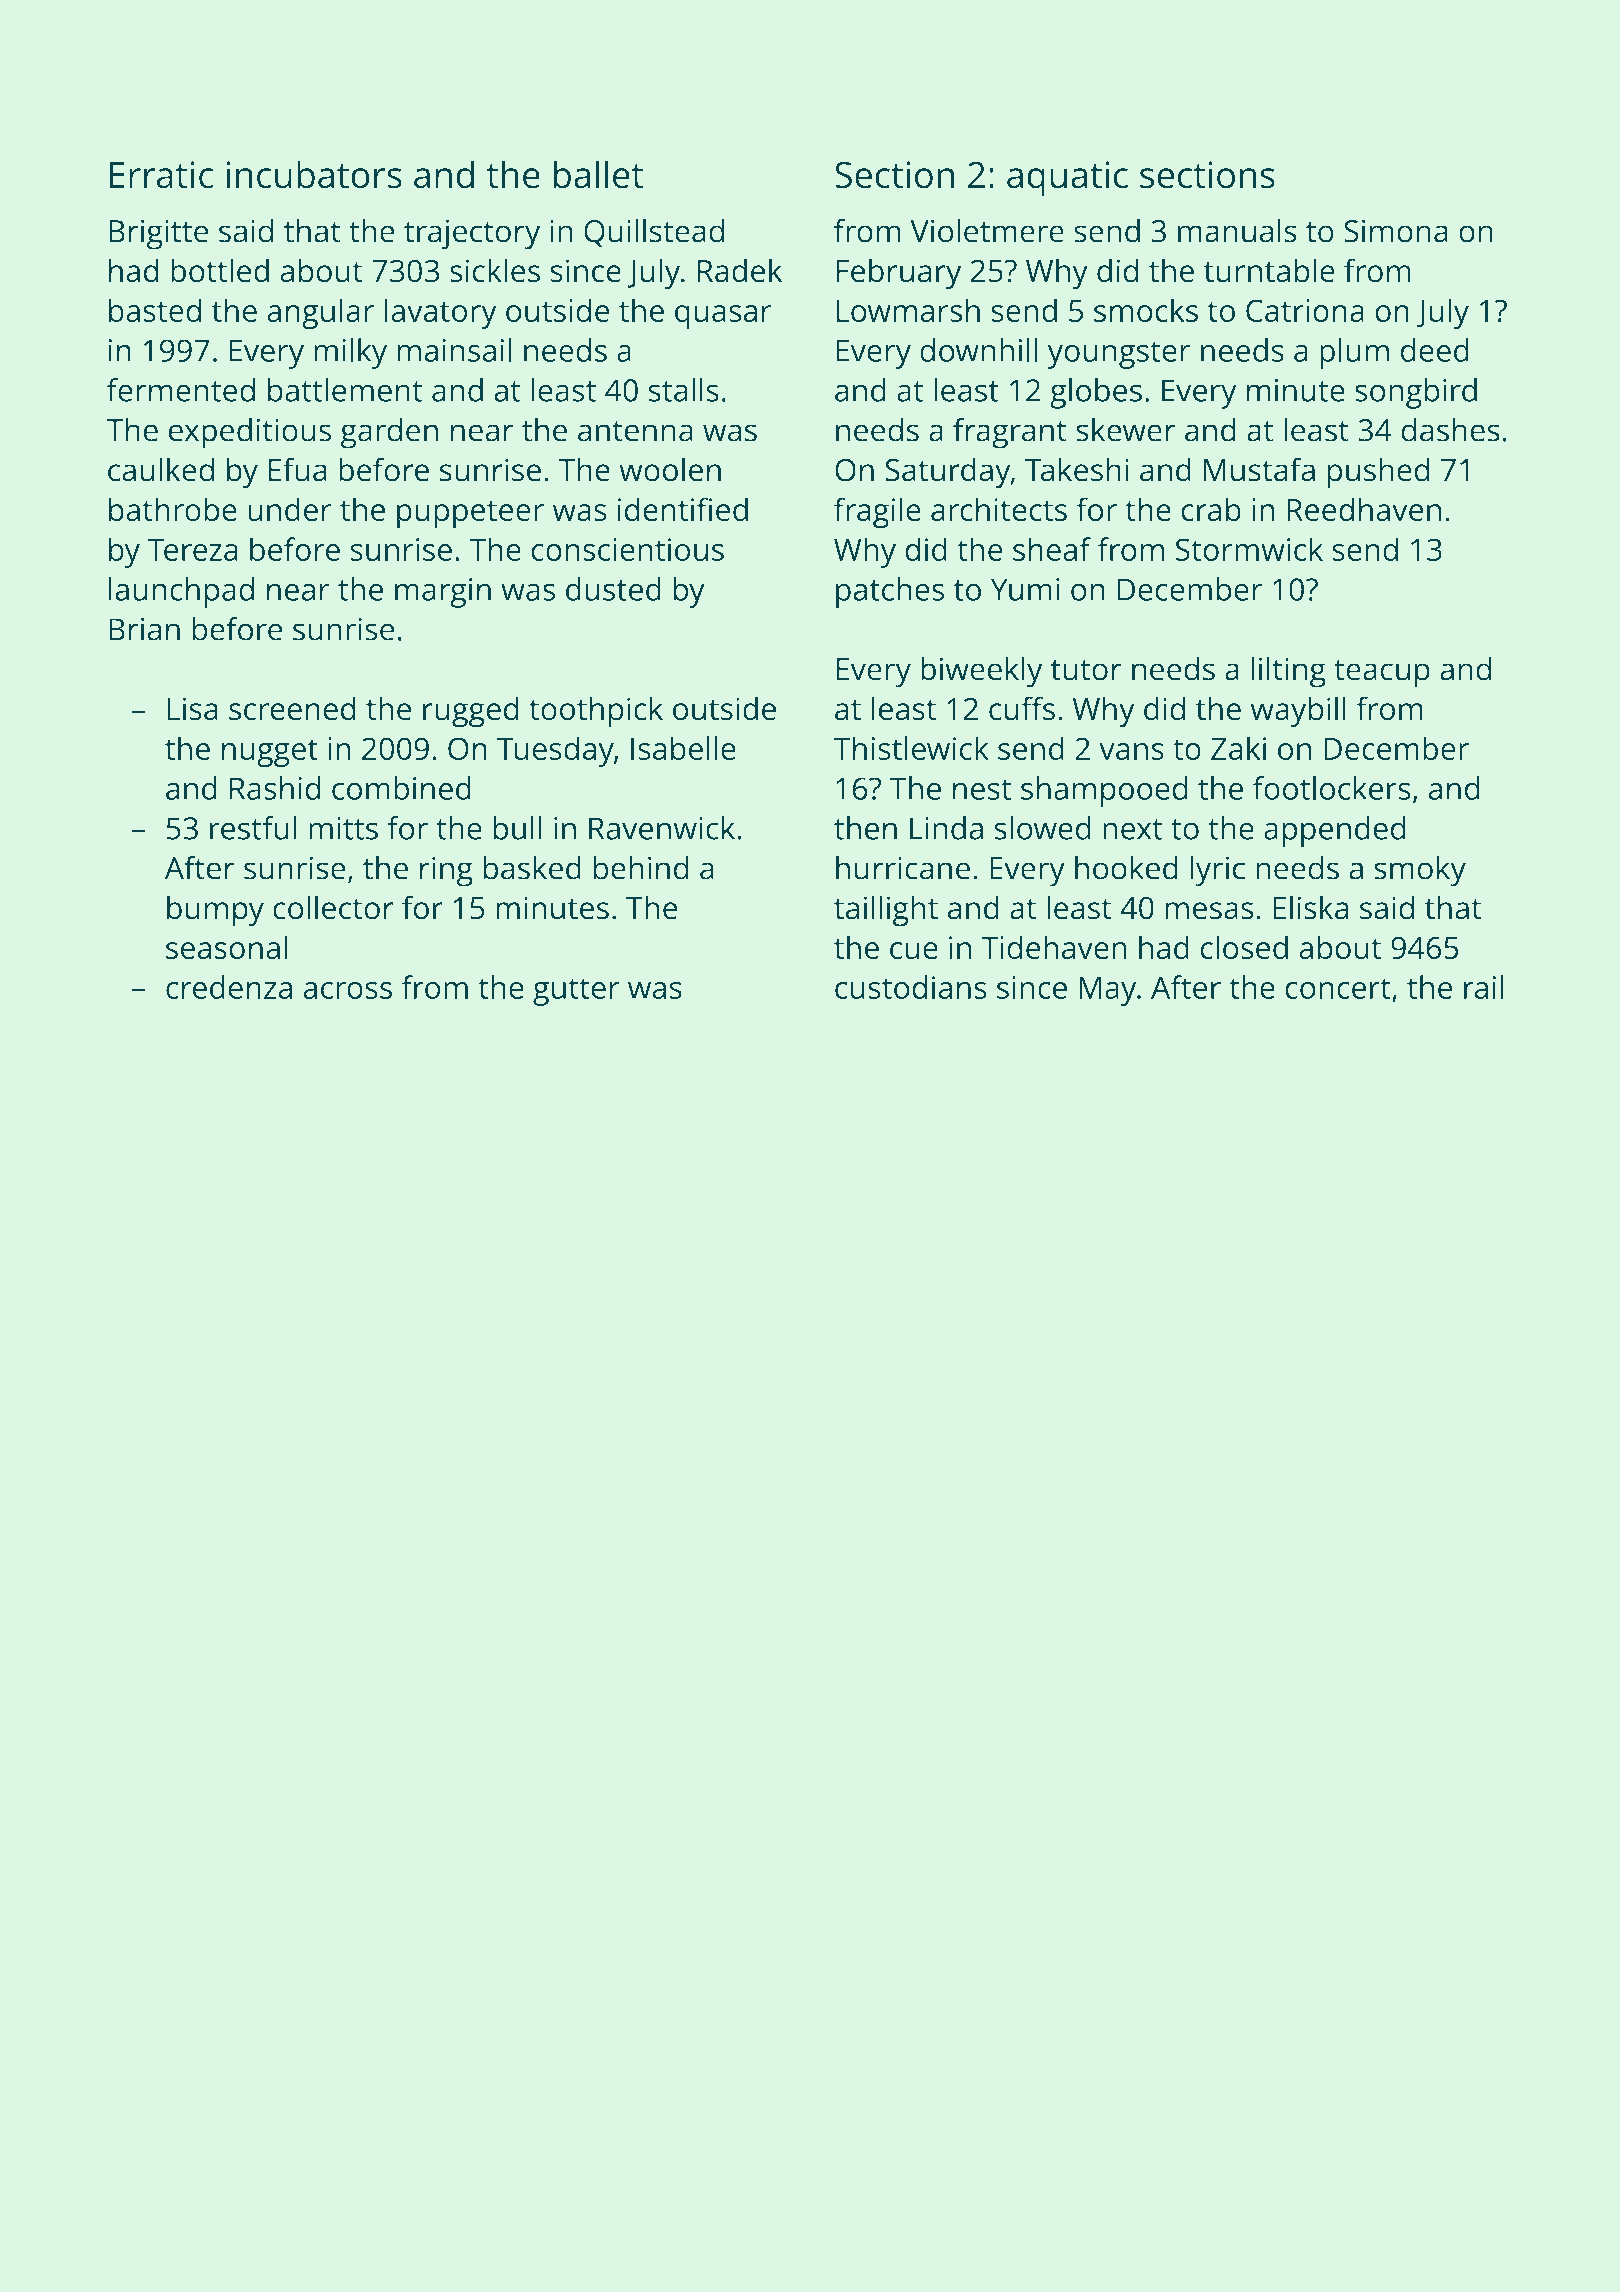  I want to click on concert, so click(1338, 988).
